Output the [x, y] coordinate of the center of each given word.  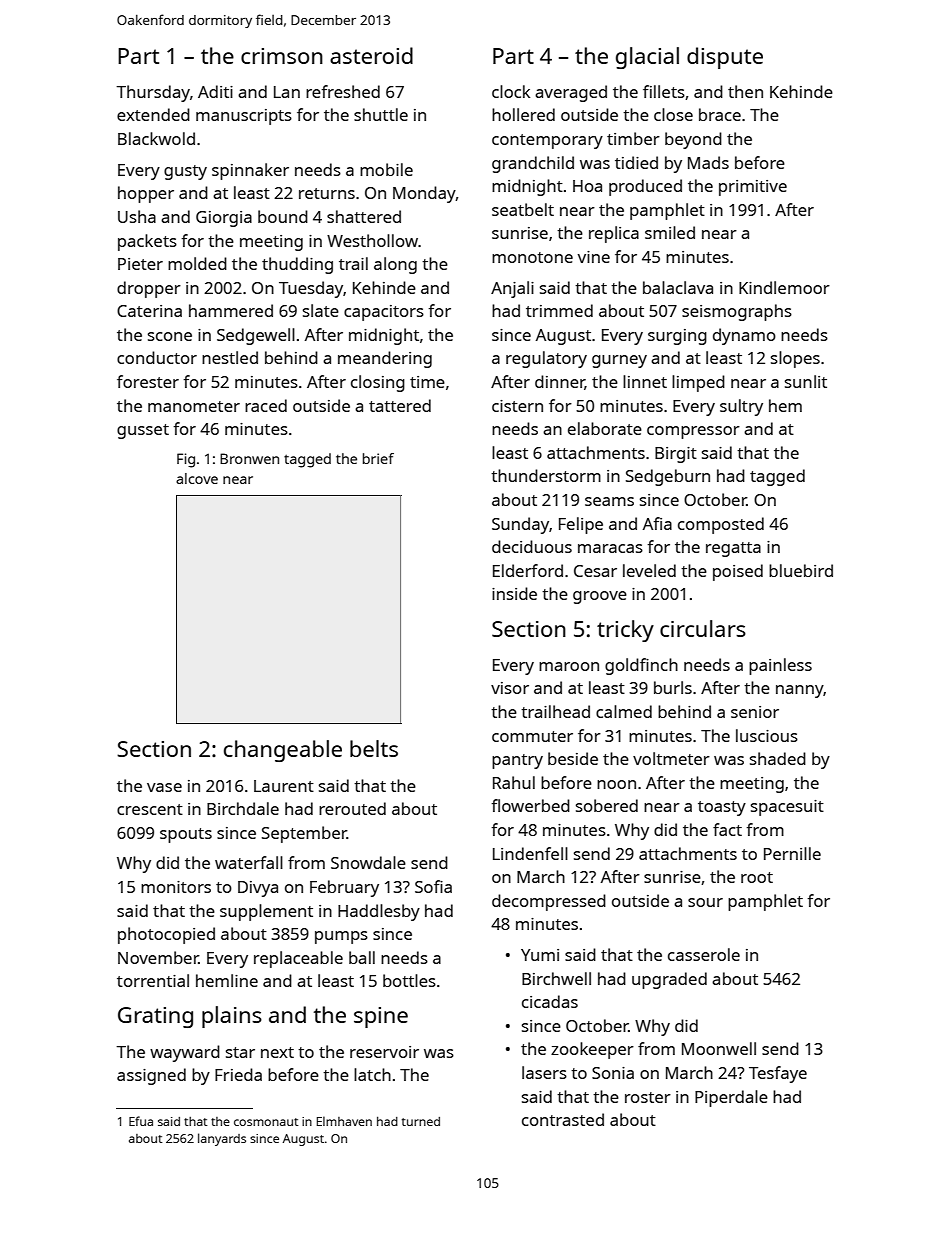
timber [633, 138]
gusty [185, 172]
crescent [150, 809]
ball [362, 957]
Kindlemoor [784, 287]
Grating [155, 1017]
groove [600, 597]
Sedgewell [256, 336]
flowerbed [530, 805]
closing [378, 383]
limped [698, 383]
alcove [197, 478]
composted [721, 525]
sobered [607, 805]
